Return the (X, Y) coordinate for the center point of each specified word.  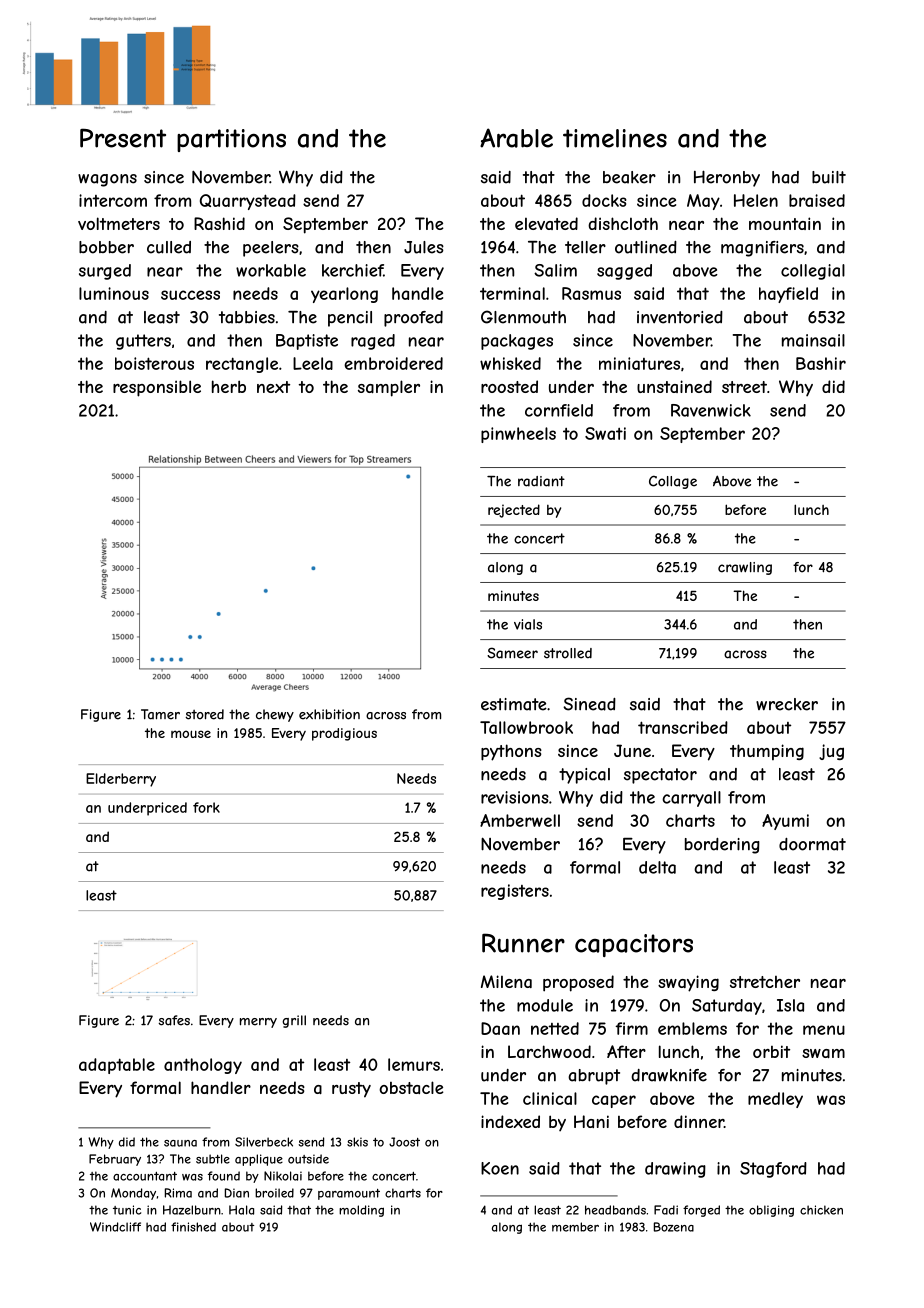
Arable (516, 138)
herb (229, 386)
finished (193, 1227)
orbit (771, 1051)
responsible (157, 388)
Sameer (512, 653)
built (829, 177)
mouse (191, 734)
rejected (514, 511)
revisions (515, 797)
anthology (203, 1066)
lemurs (414, 1064)
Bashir (821, 363)
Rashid (219, 223)
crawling (745, 568)
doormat (812, 844)
